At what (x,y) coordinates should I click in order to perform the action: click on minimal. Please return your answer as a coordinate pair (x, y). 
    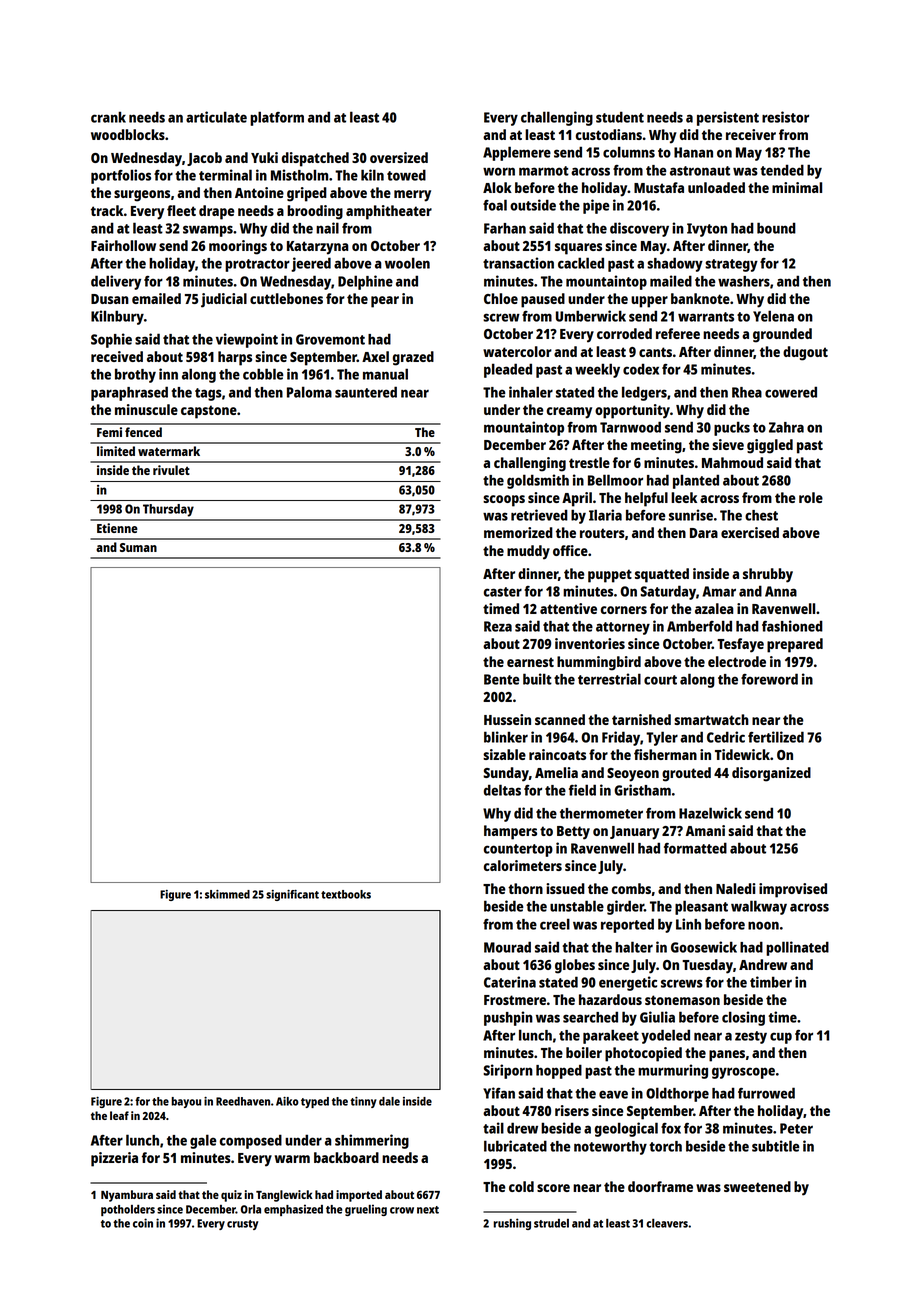
    Looking at the image, I should click on (797, 187).
